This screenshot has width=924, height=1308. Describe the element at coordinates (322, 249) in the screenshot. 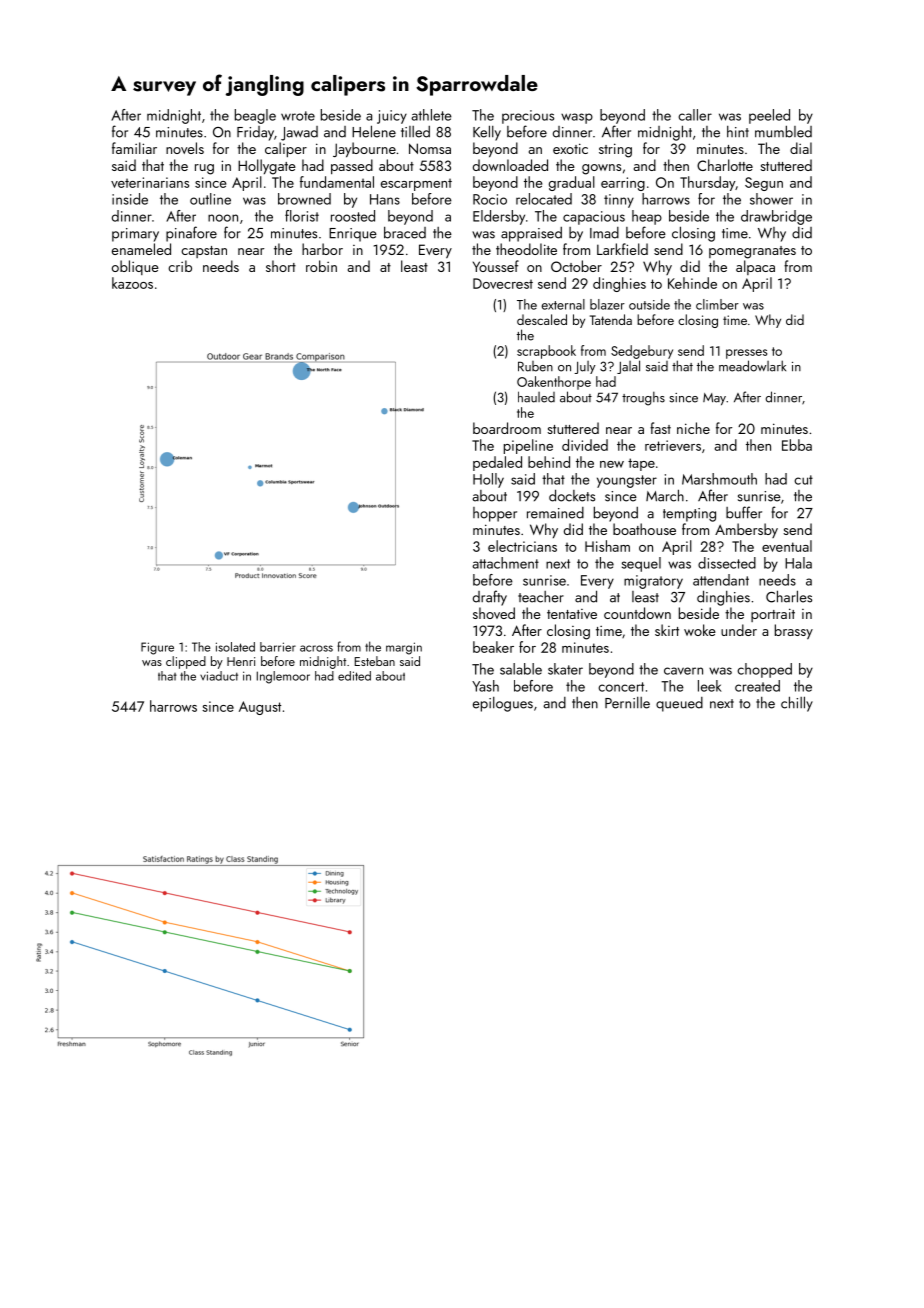

I see `harbor` at that location.
